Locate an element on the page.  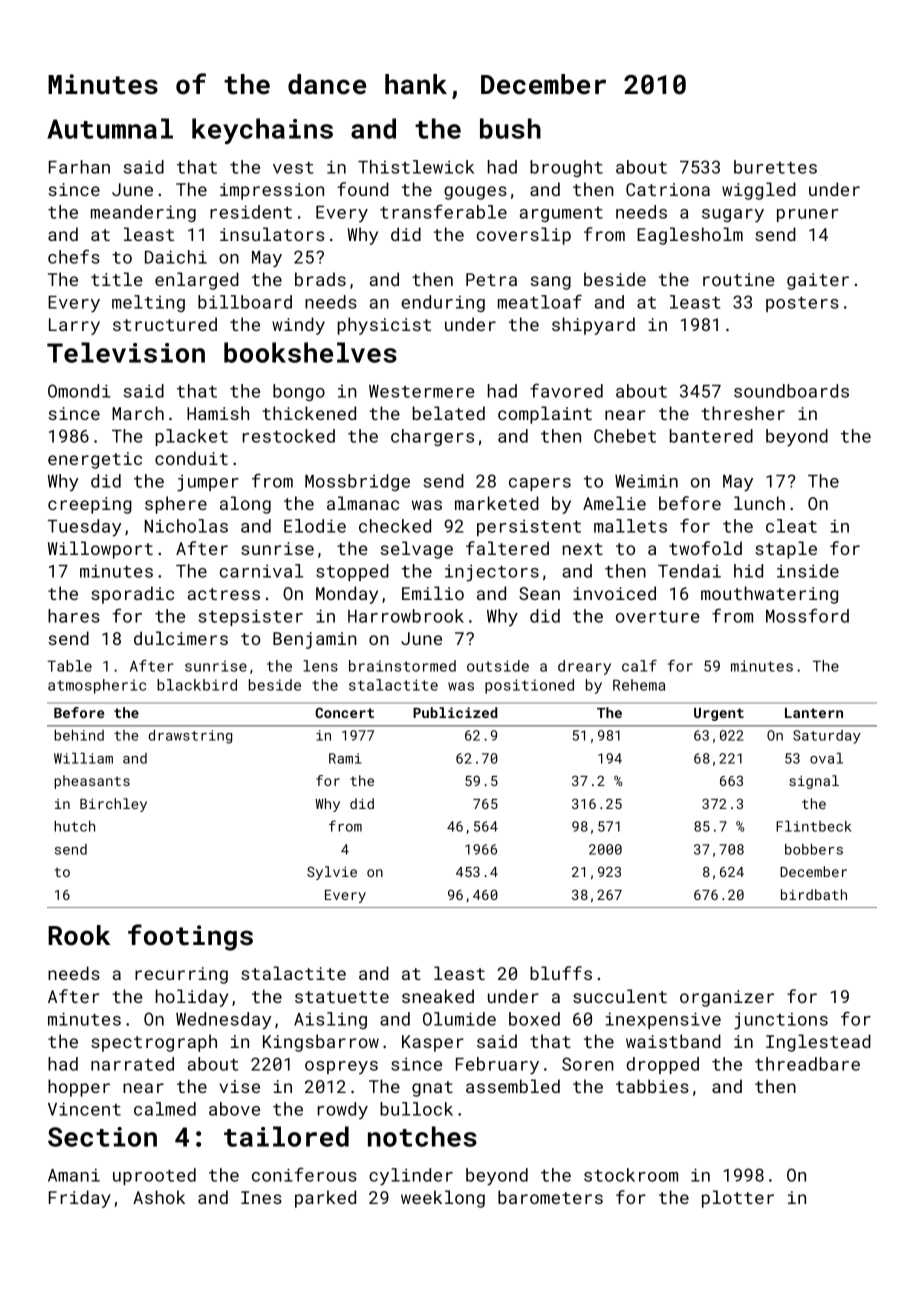
inside is located at coordinates (808, 571).
